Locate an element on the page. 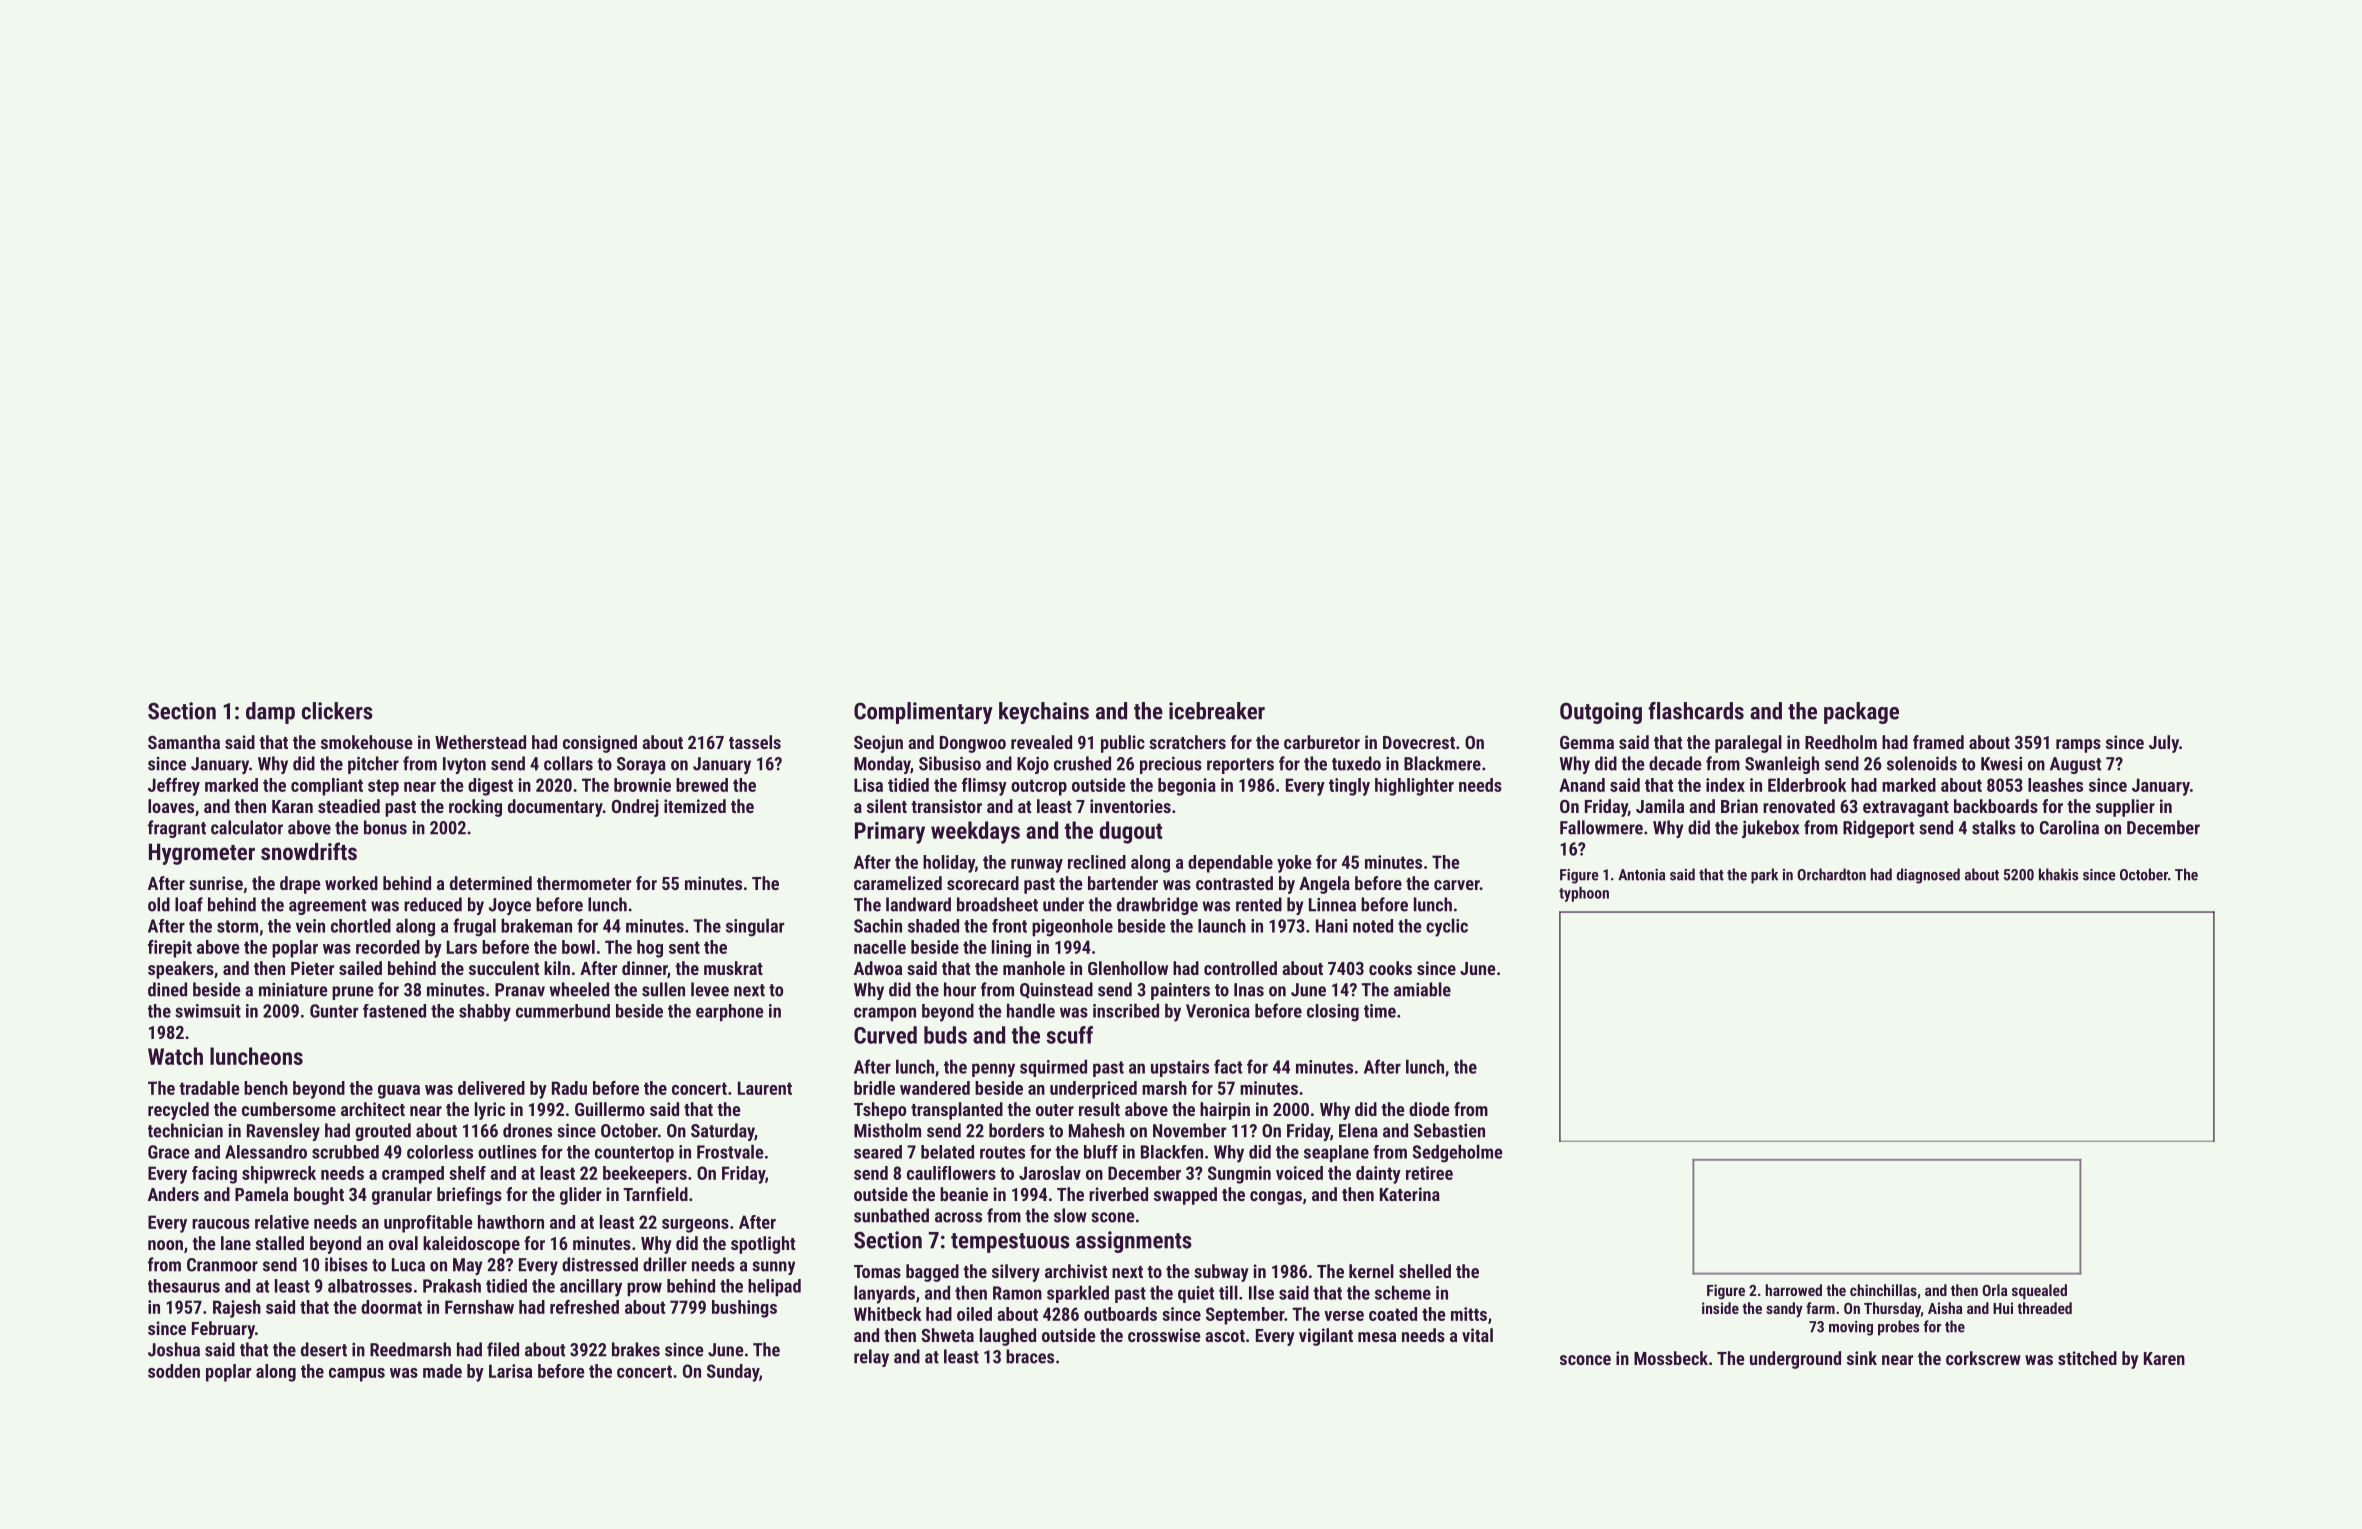  prow is located at coordinates (644, 1289).
